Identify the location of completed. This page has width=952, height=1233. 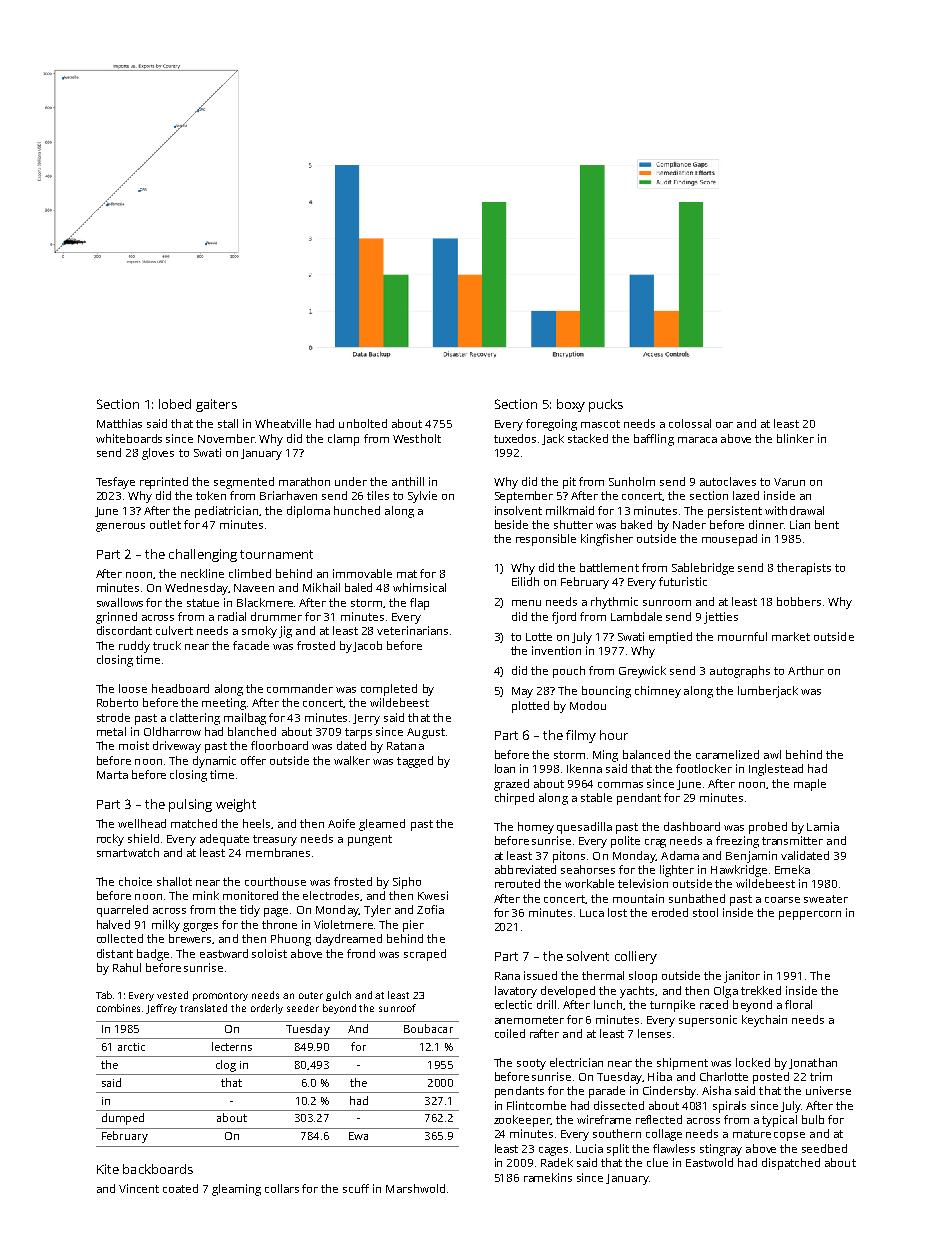
(389, 690).
